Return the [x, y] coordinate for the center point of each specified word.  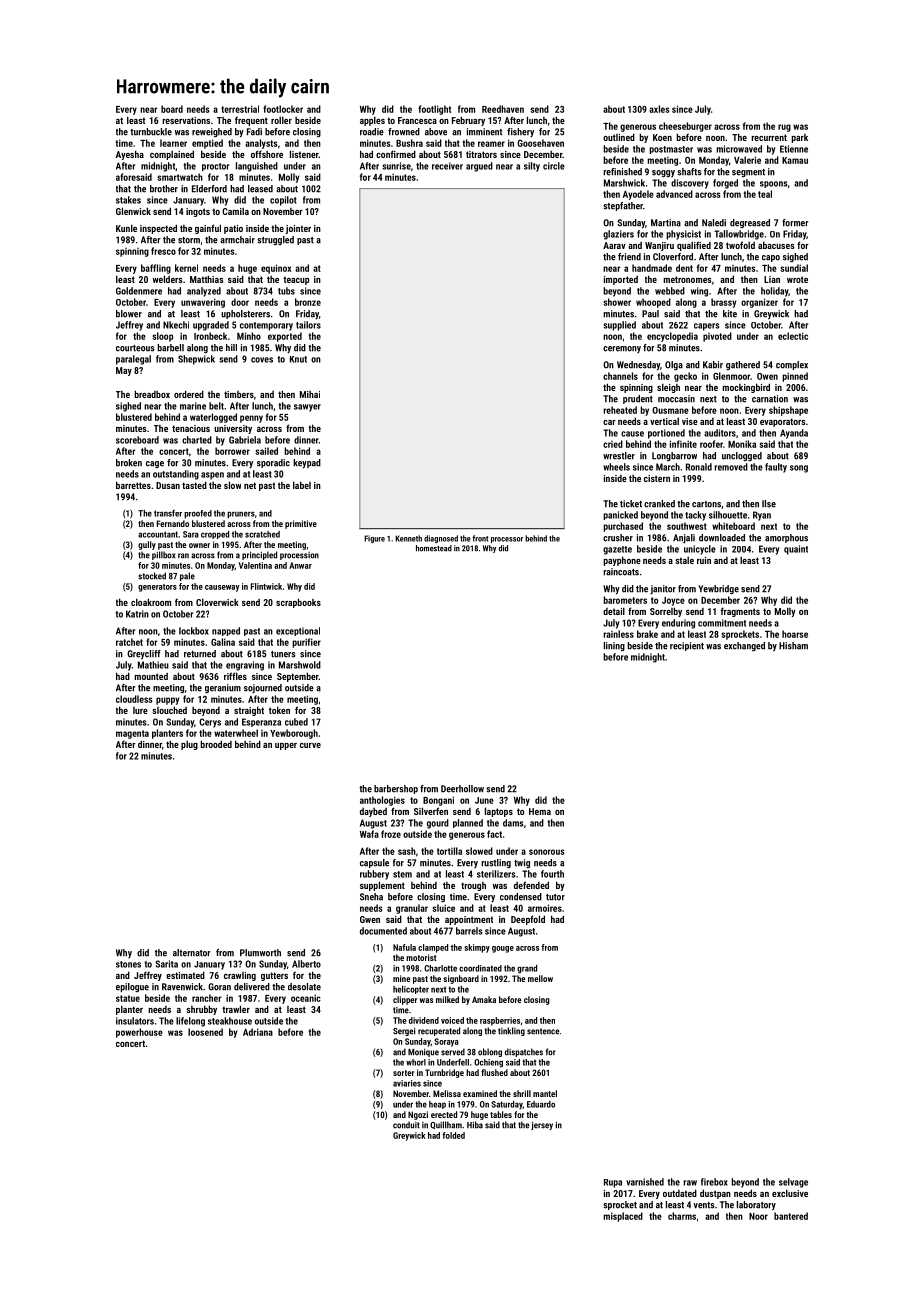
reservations [186, 120]
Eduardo [541, 1104]
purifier [306, 643]
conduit [406, 1125]
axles [659, 109]
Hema [540, 811]
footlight [434, 110]
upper [286, 746]
